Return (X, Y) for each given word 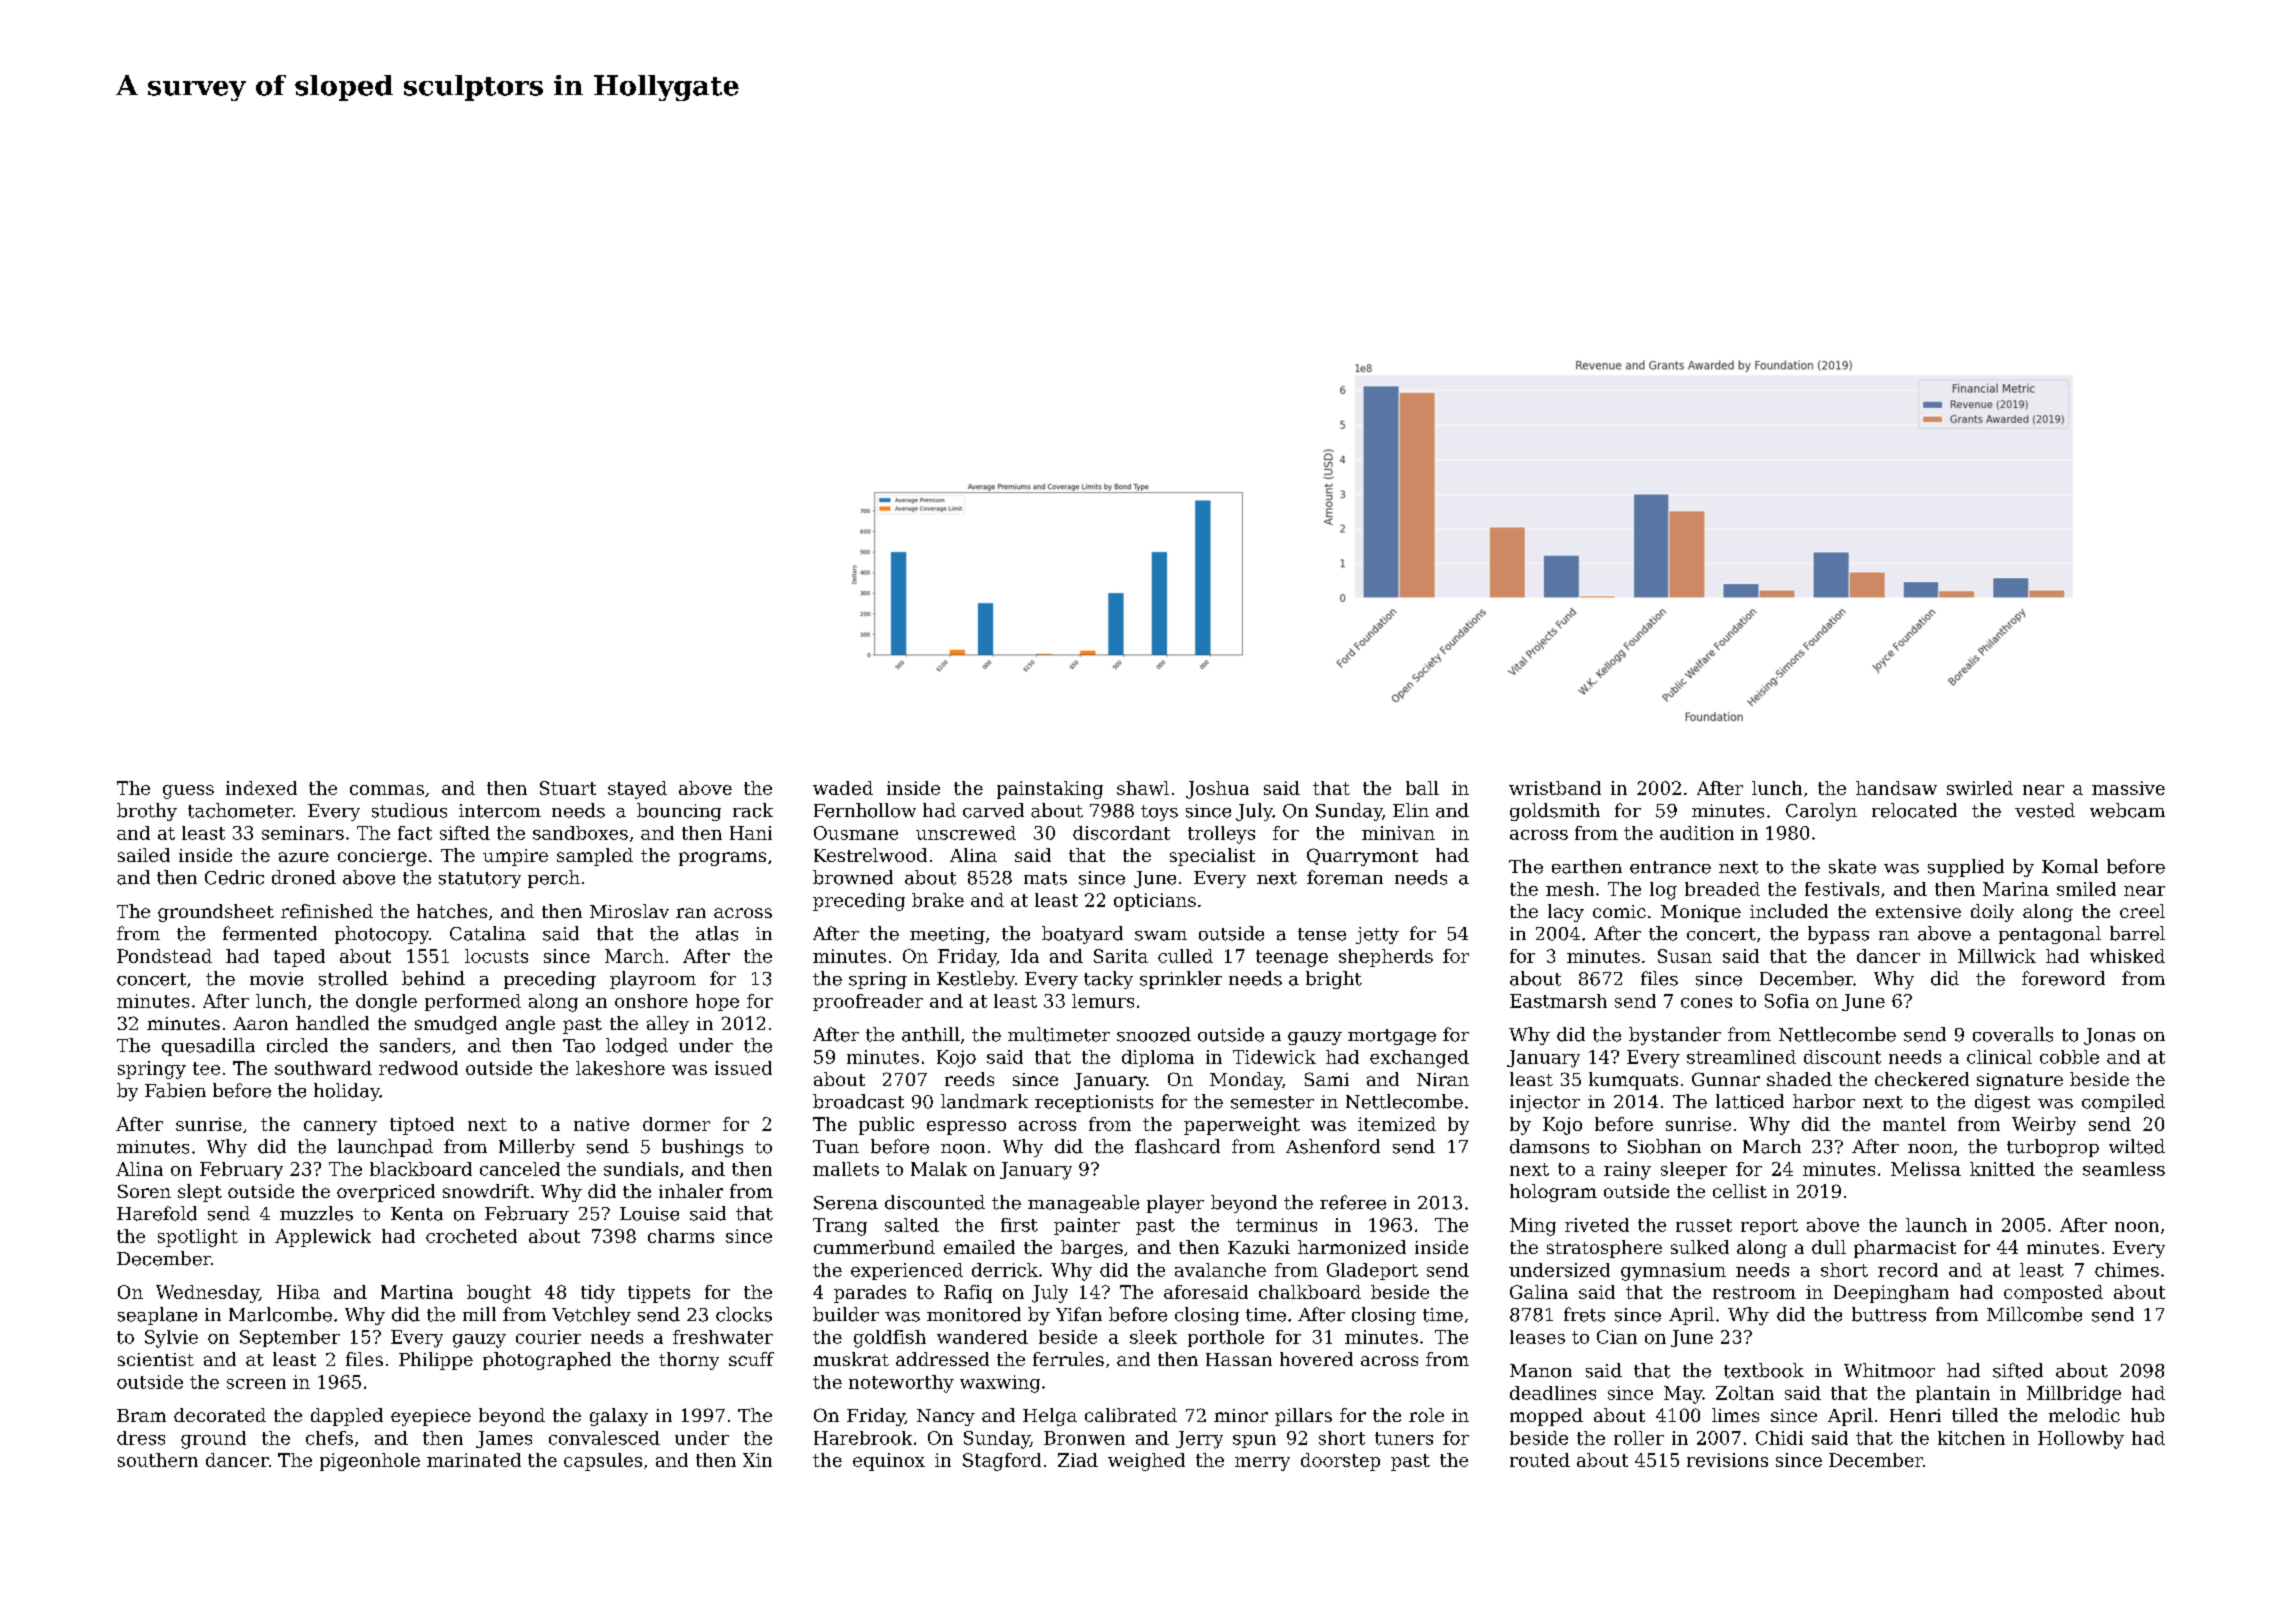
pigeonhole (370, 1462)
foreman (1345, 877)
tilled (1975, 1415)
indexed (261, 788)
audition (1697, 833)
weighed (1146, 1462)
